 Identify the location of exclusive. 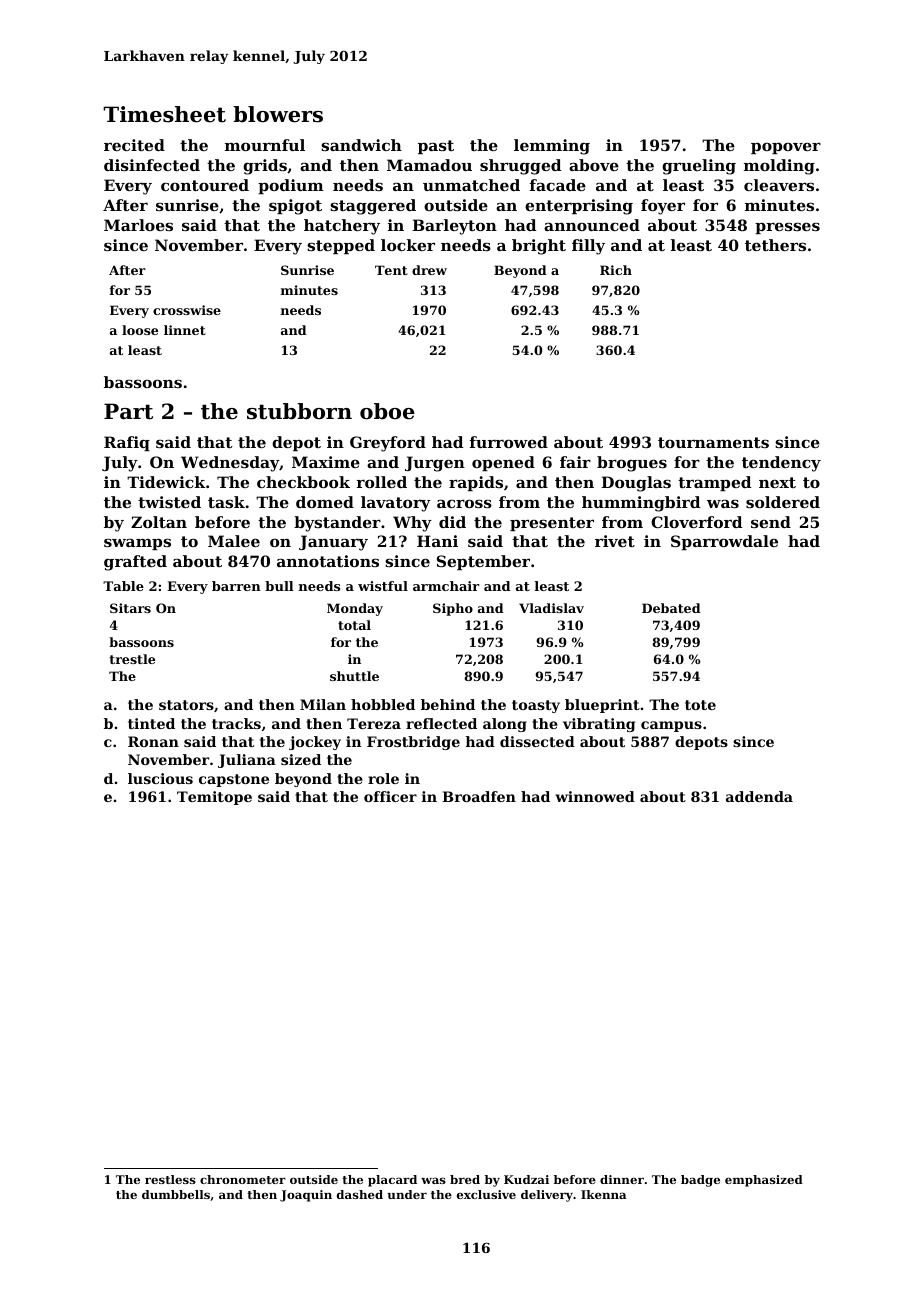
(486, 1194).
